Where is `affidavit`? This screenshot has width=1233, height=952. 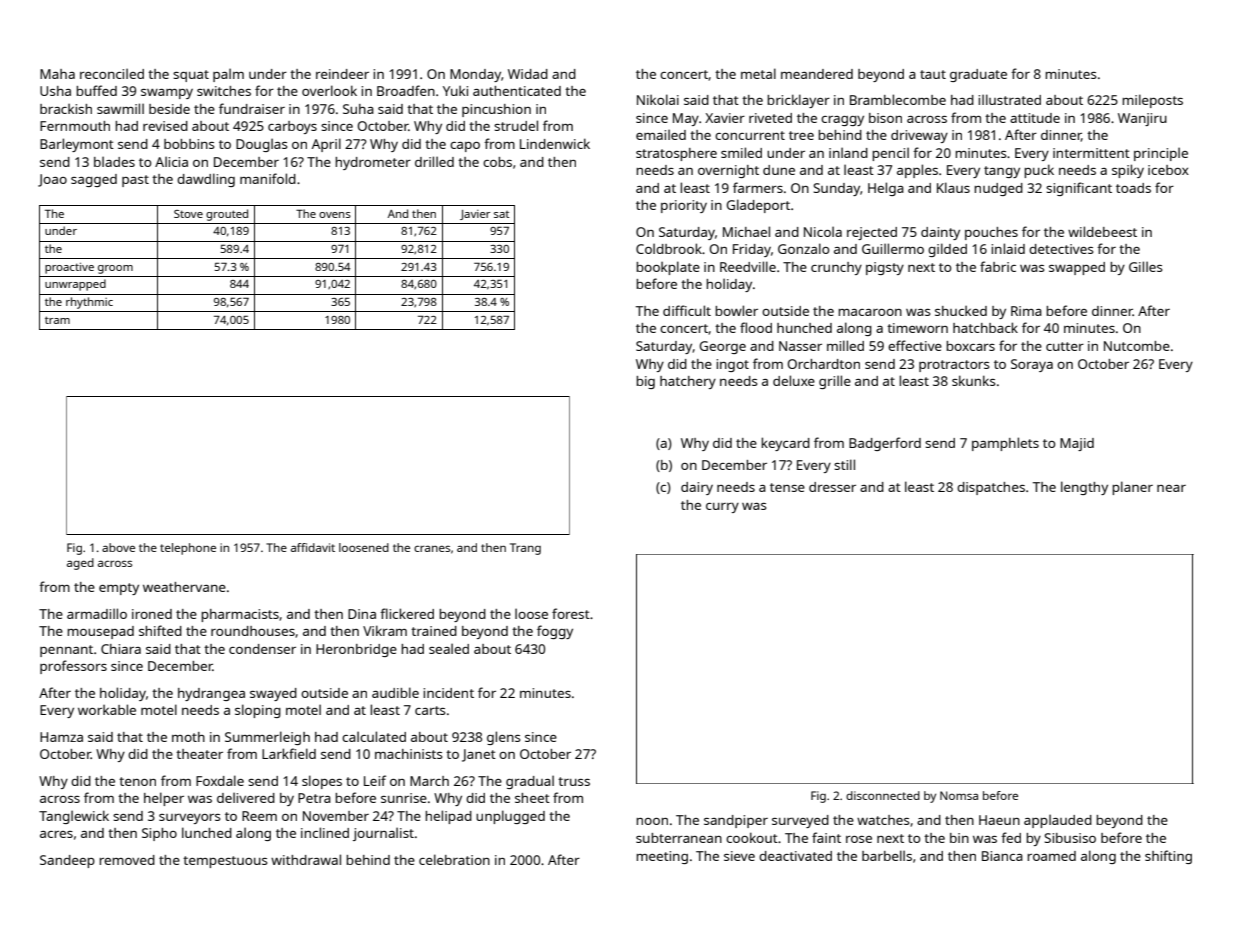 affidavit is located at coordinates (313, 547).
